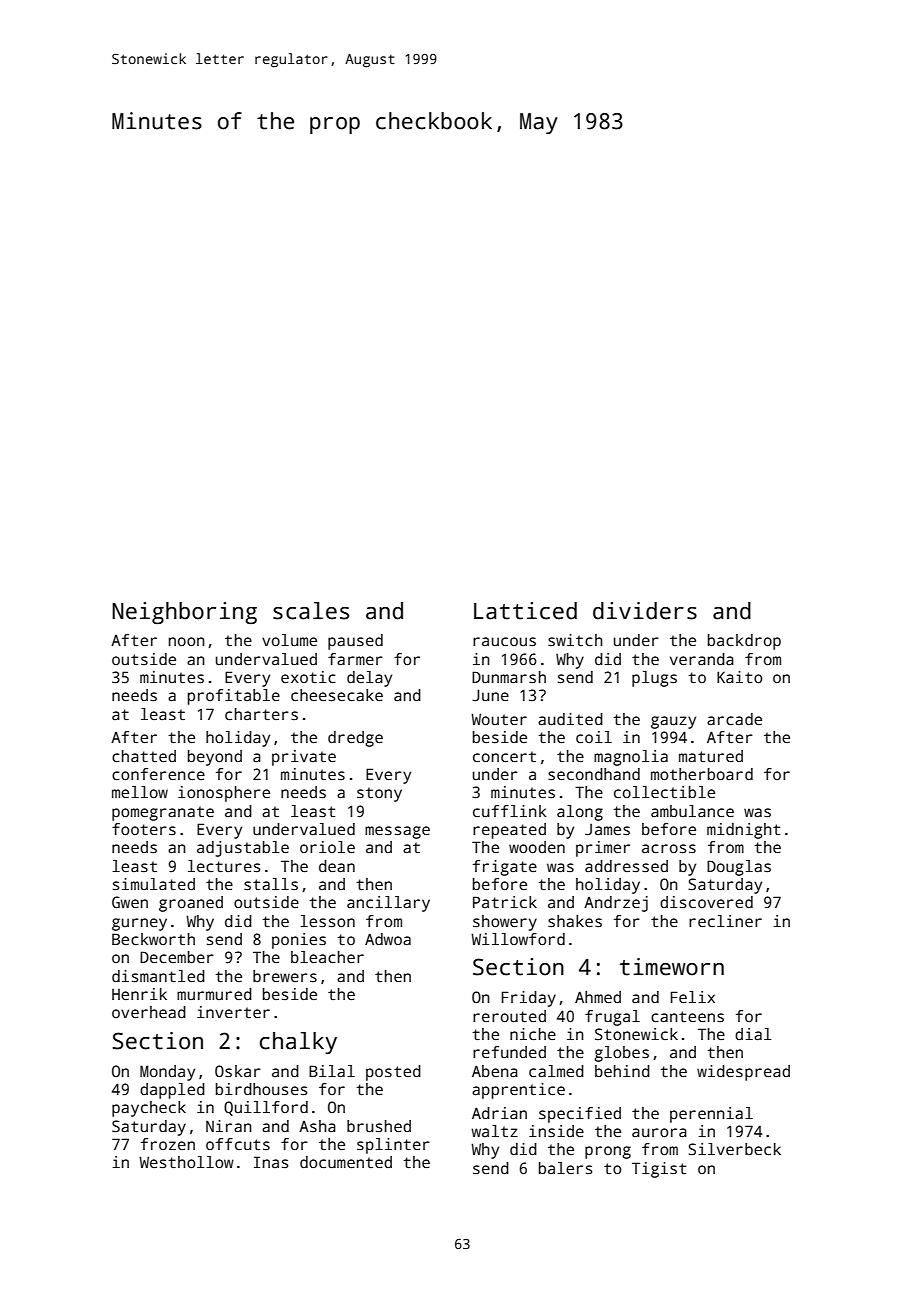 The width and height of the document is (908, 1316). I want to click on Henrik, so click(139, 994).
